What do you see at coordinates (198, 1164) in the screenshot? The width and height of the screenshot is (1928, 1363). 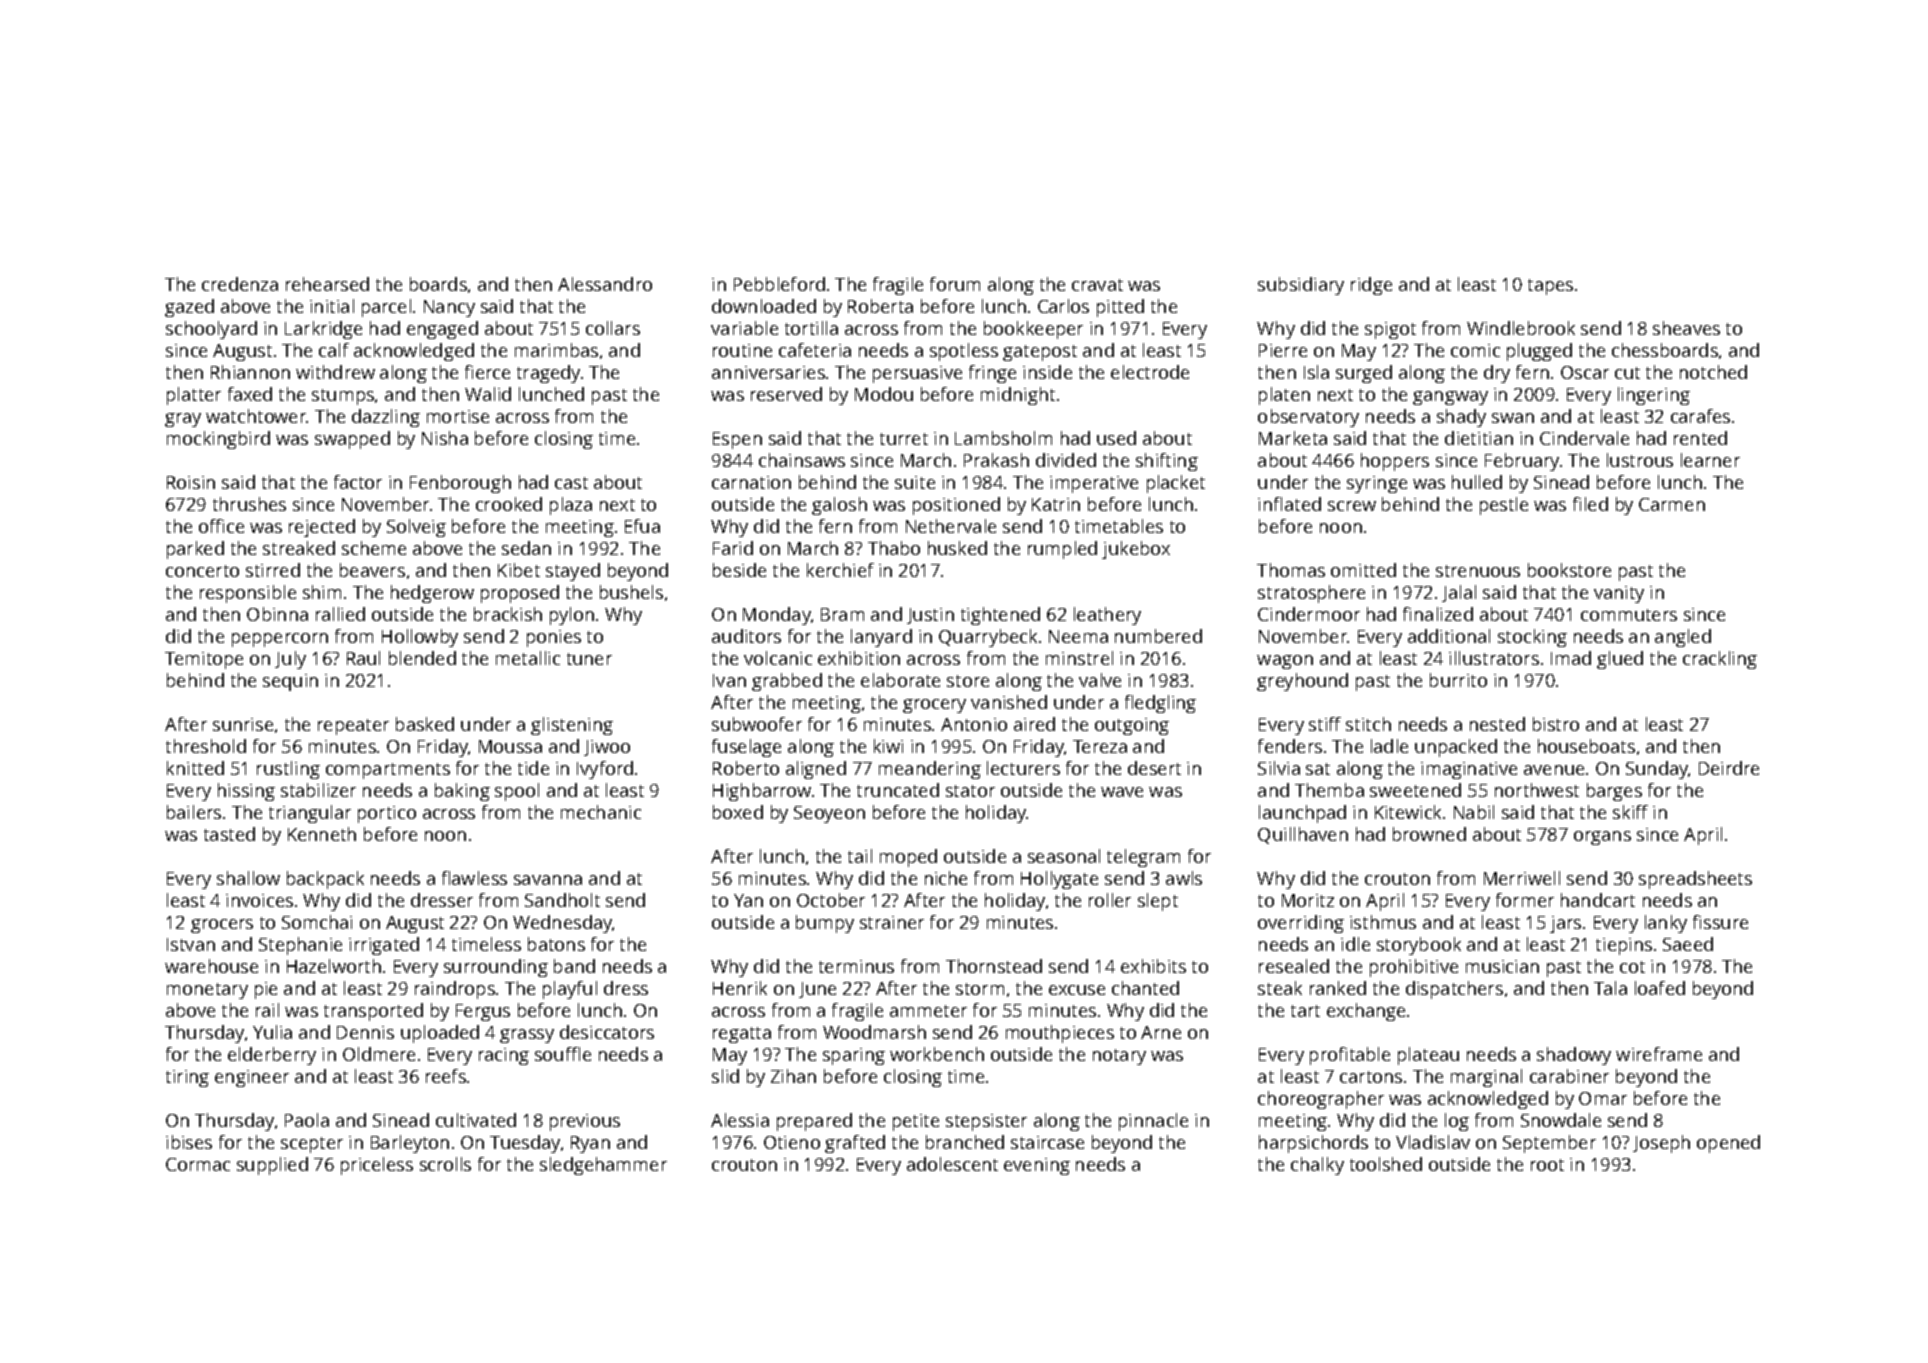 I see `Cormac` at bounding box center [198, 1164].
